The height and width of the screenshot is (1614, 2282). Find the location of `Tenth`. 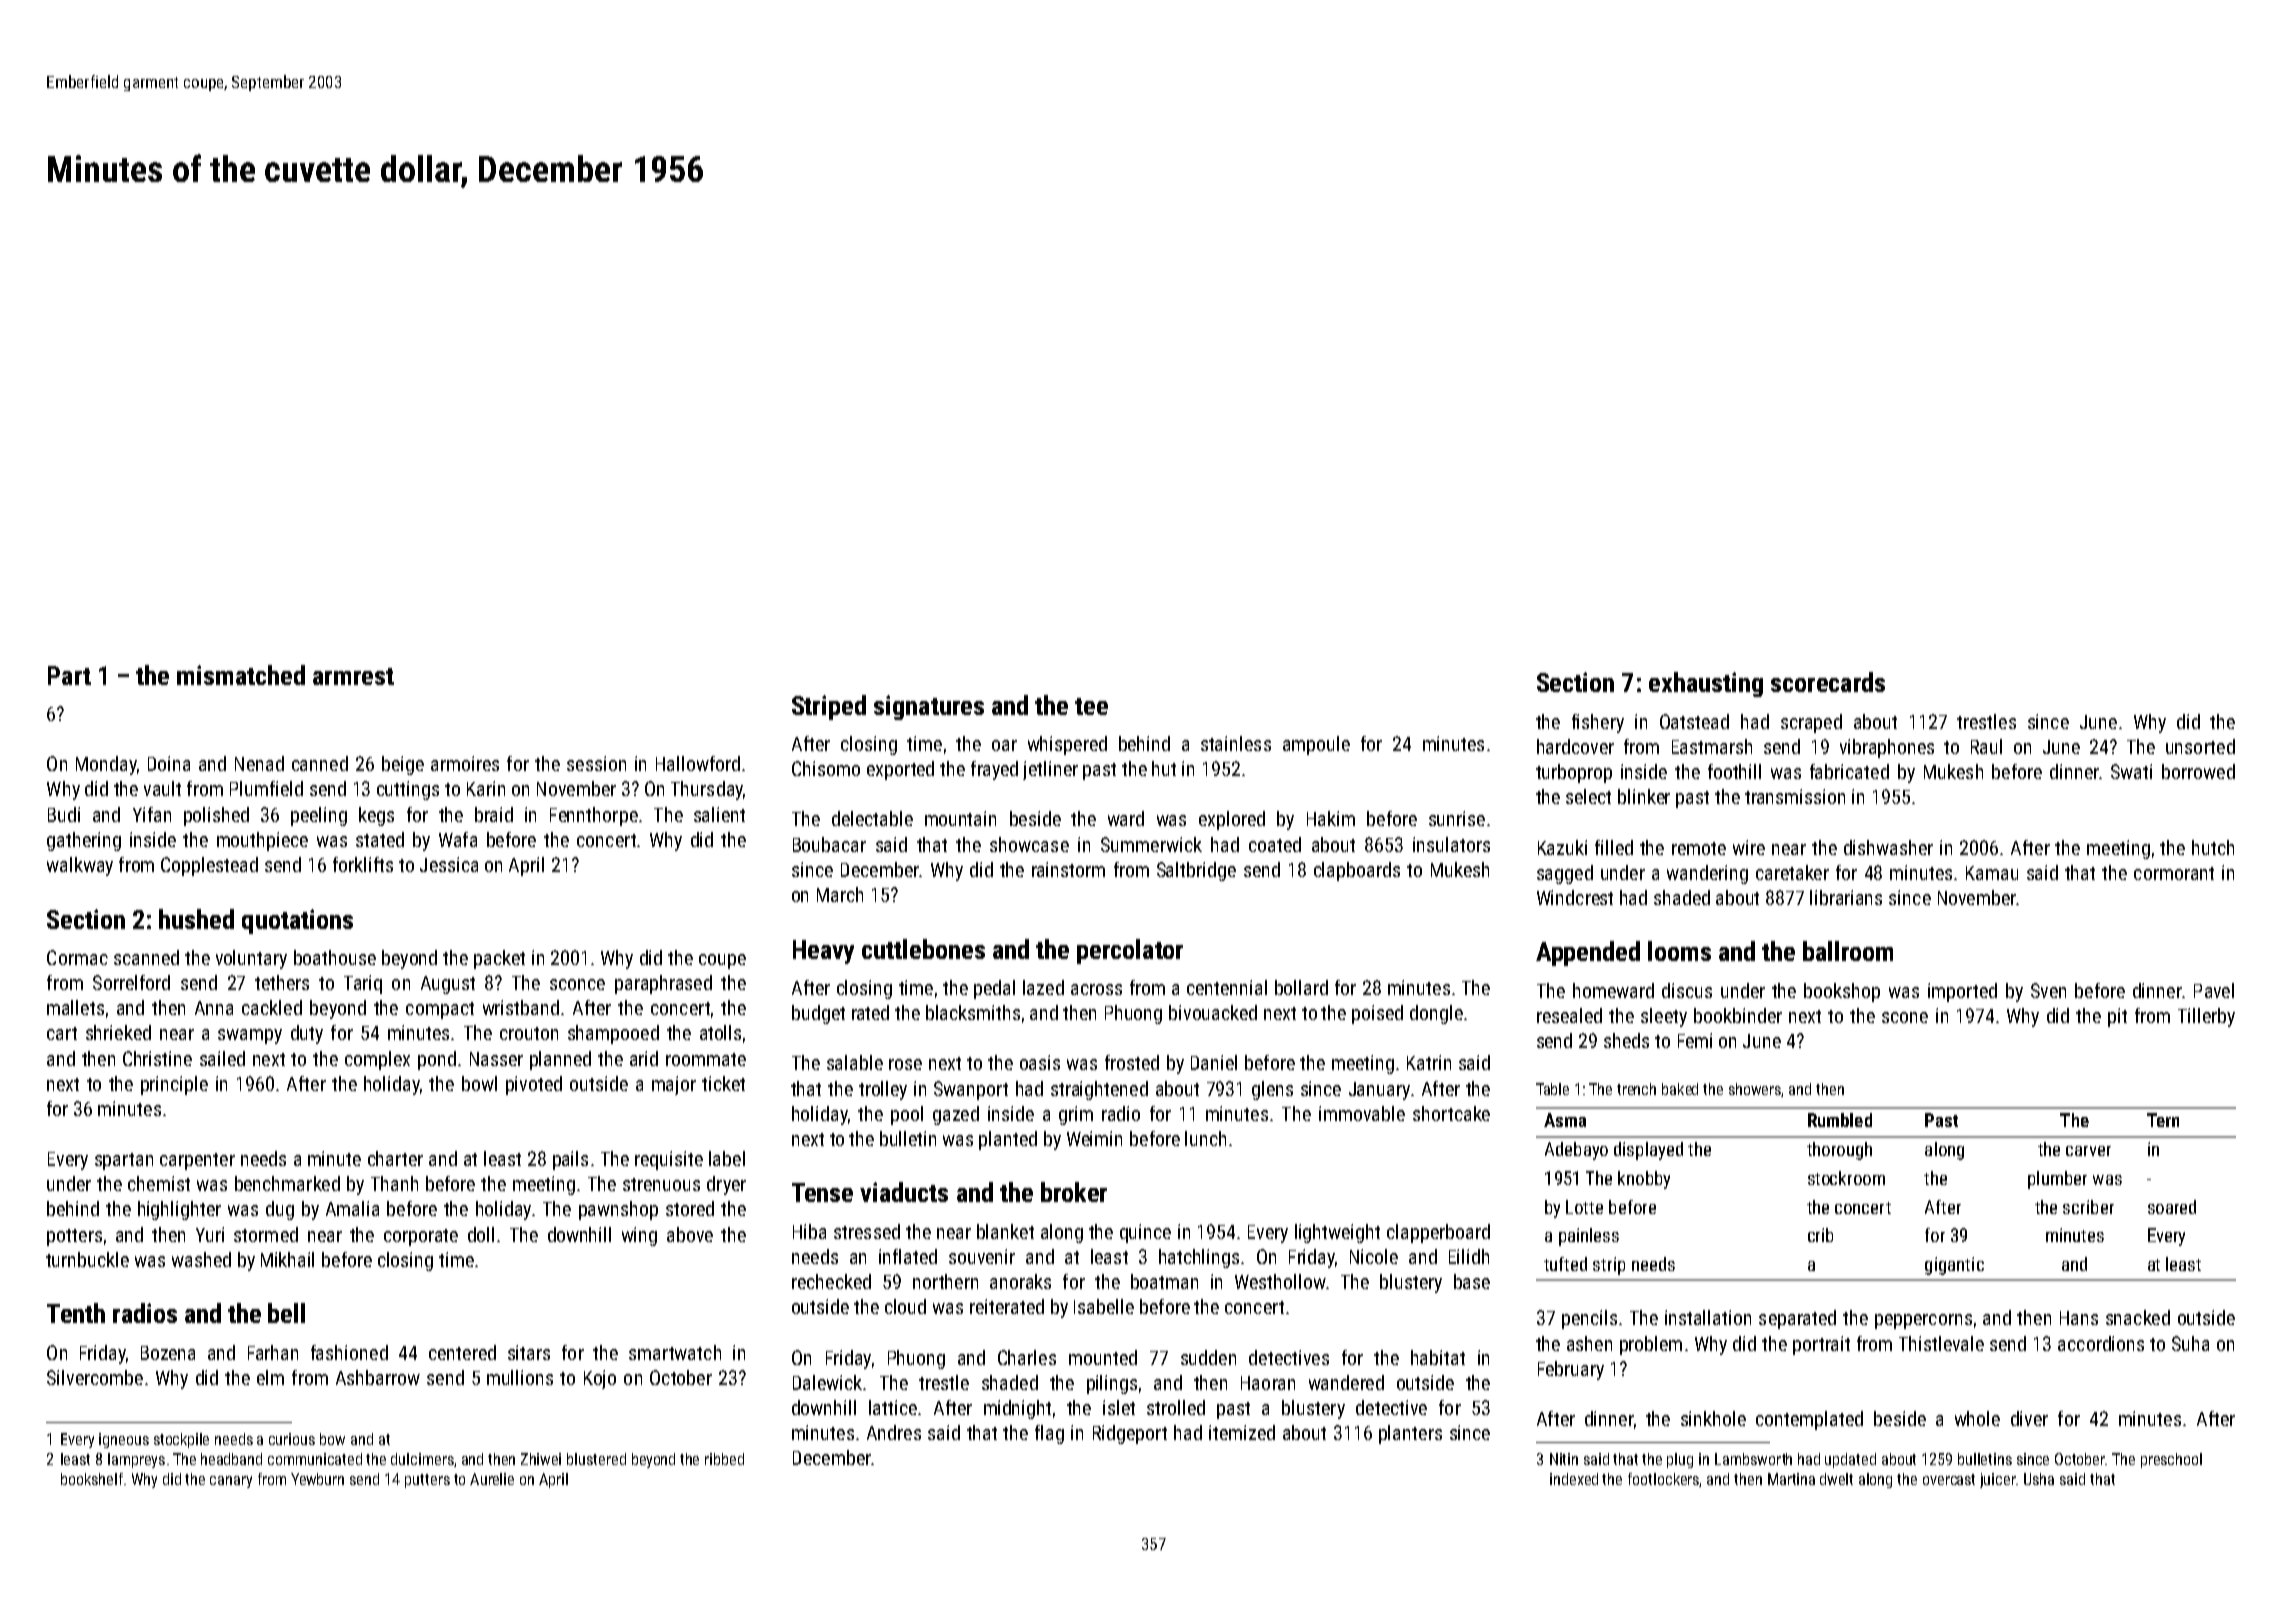

Tenth is located at coordinates (76, 1313).
